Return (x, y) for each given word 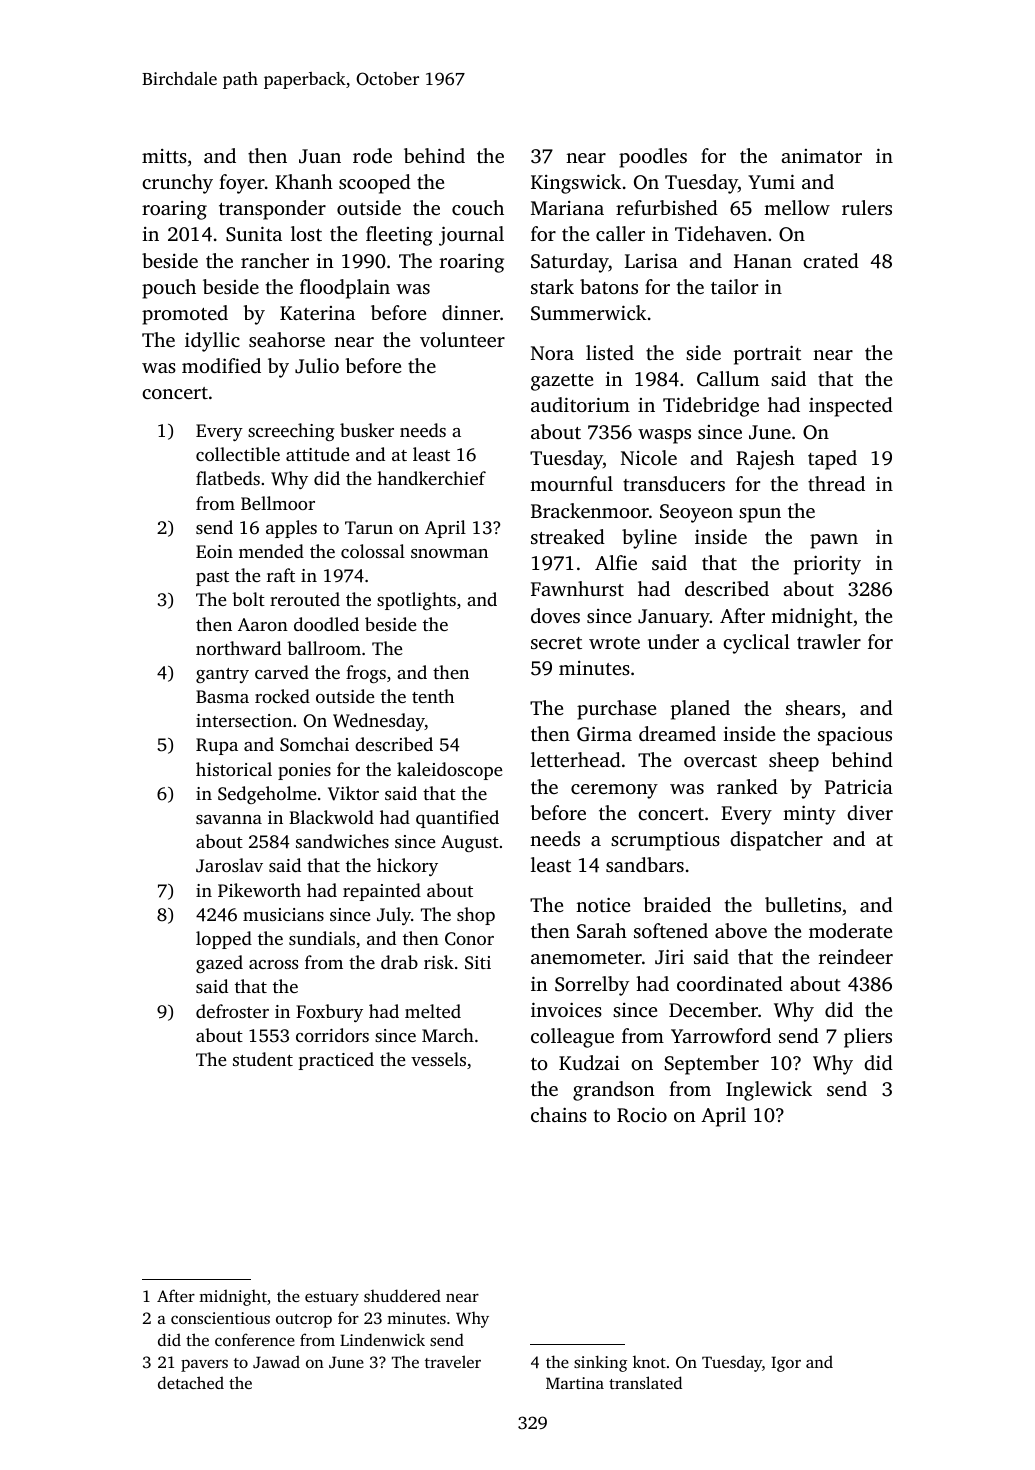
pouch (169, 289)
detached (191, 1382)
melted (433, 1011)
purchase (616, 710)
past (212, 578)
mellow (797, 207)
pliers (868, 1038)
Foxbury (329, 1013)
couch (478, 207)
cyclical (756, 644)
